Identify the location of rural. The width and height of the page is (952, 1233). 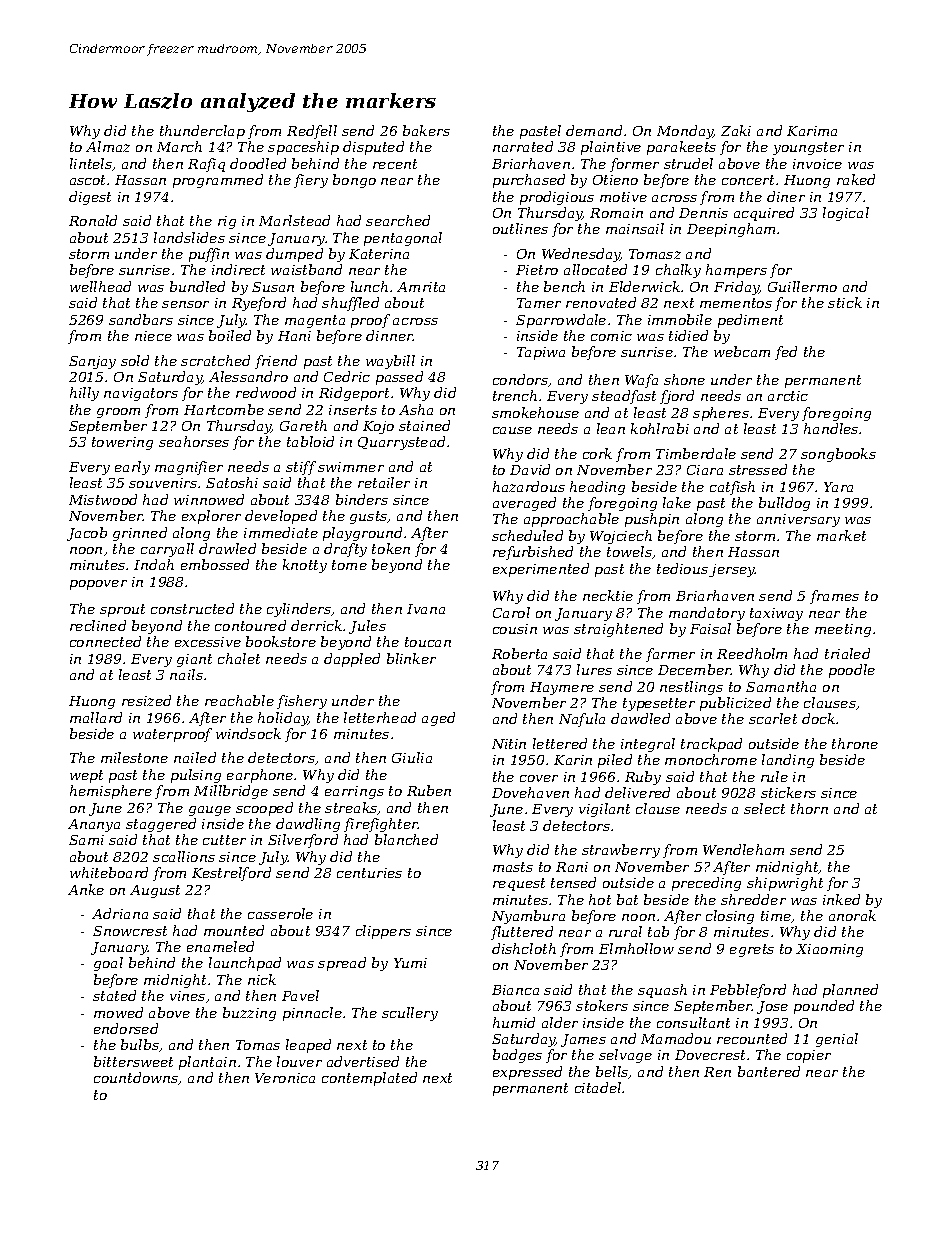
(625, 931).
